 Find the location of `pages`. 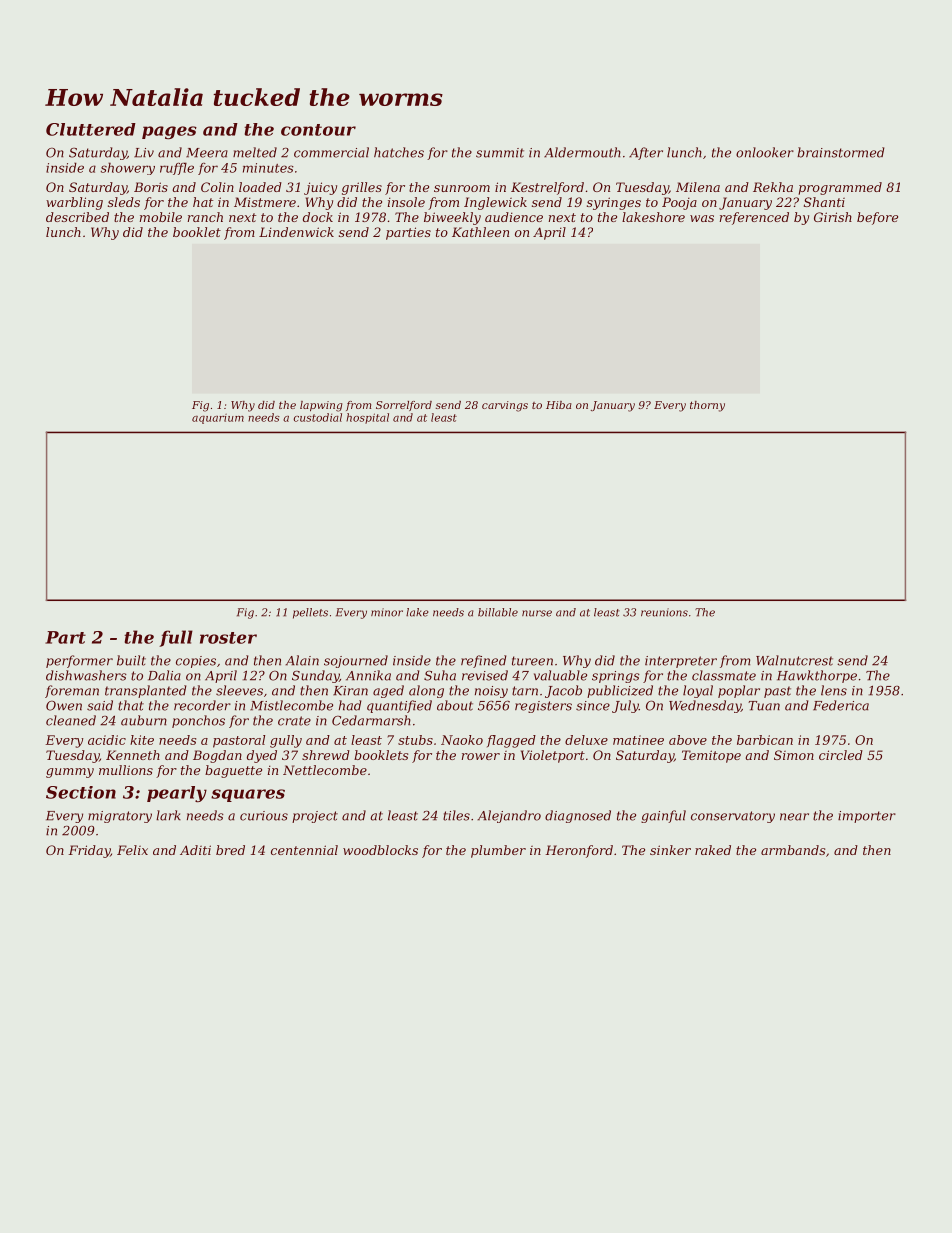

pages is located at coordinates (169, 132).
